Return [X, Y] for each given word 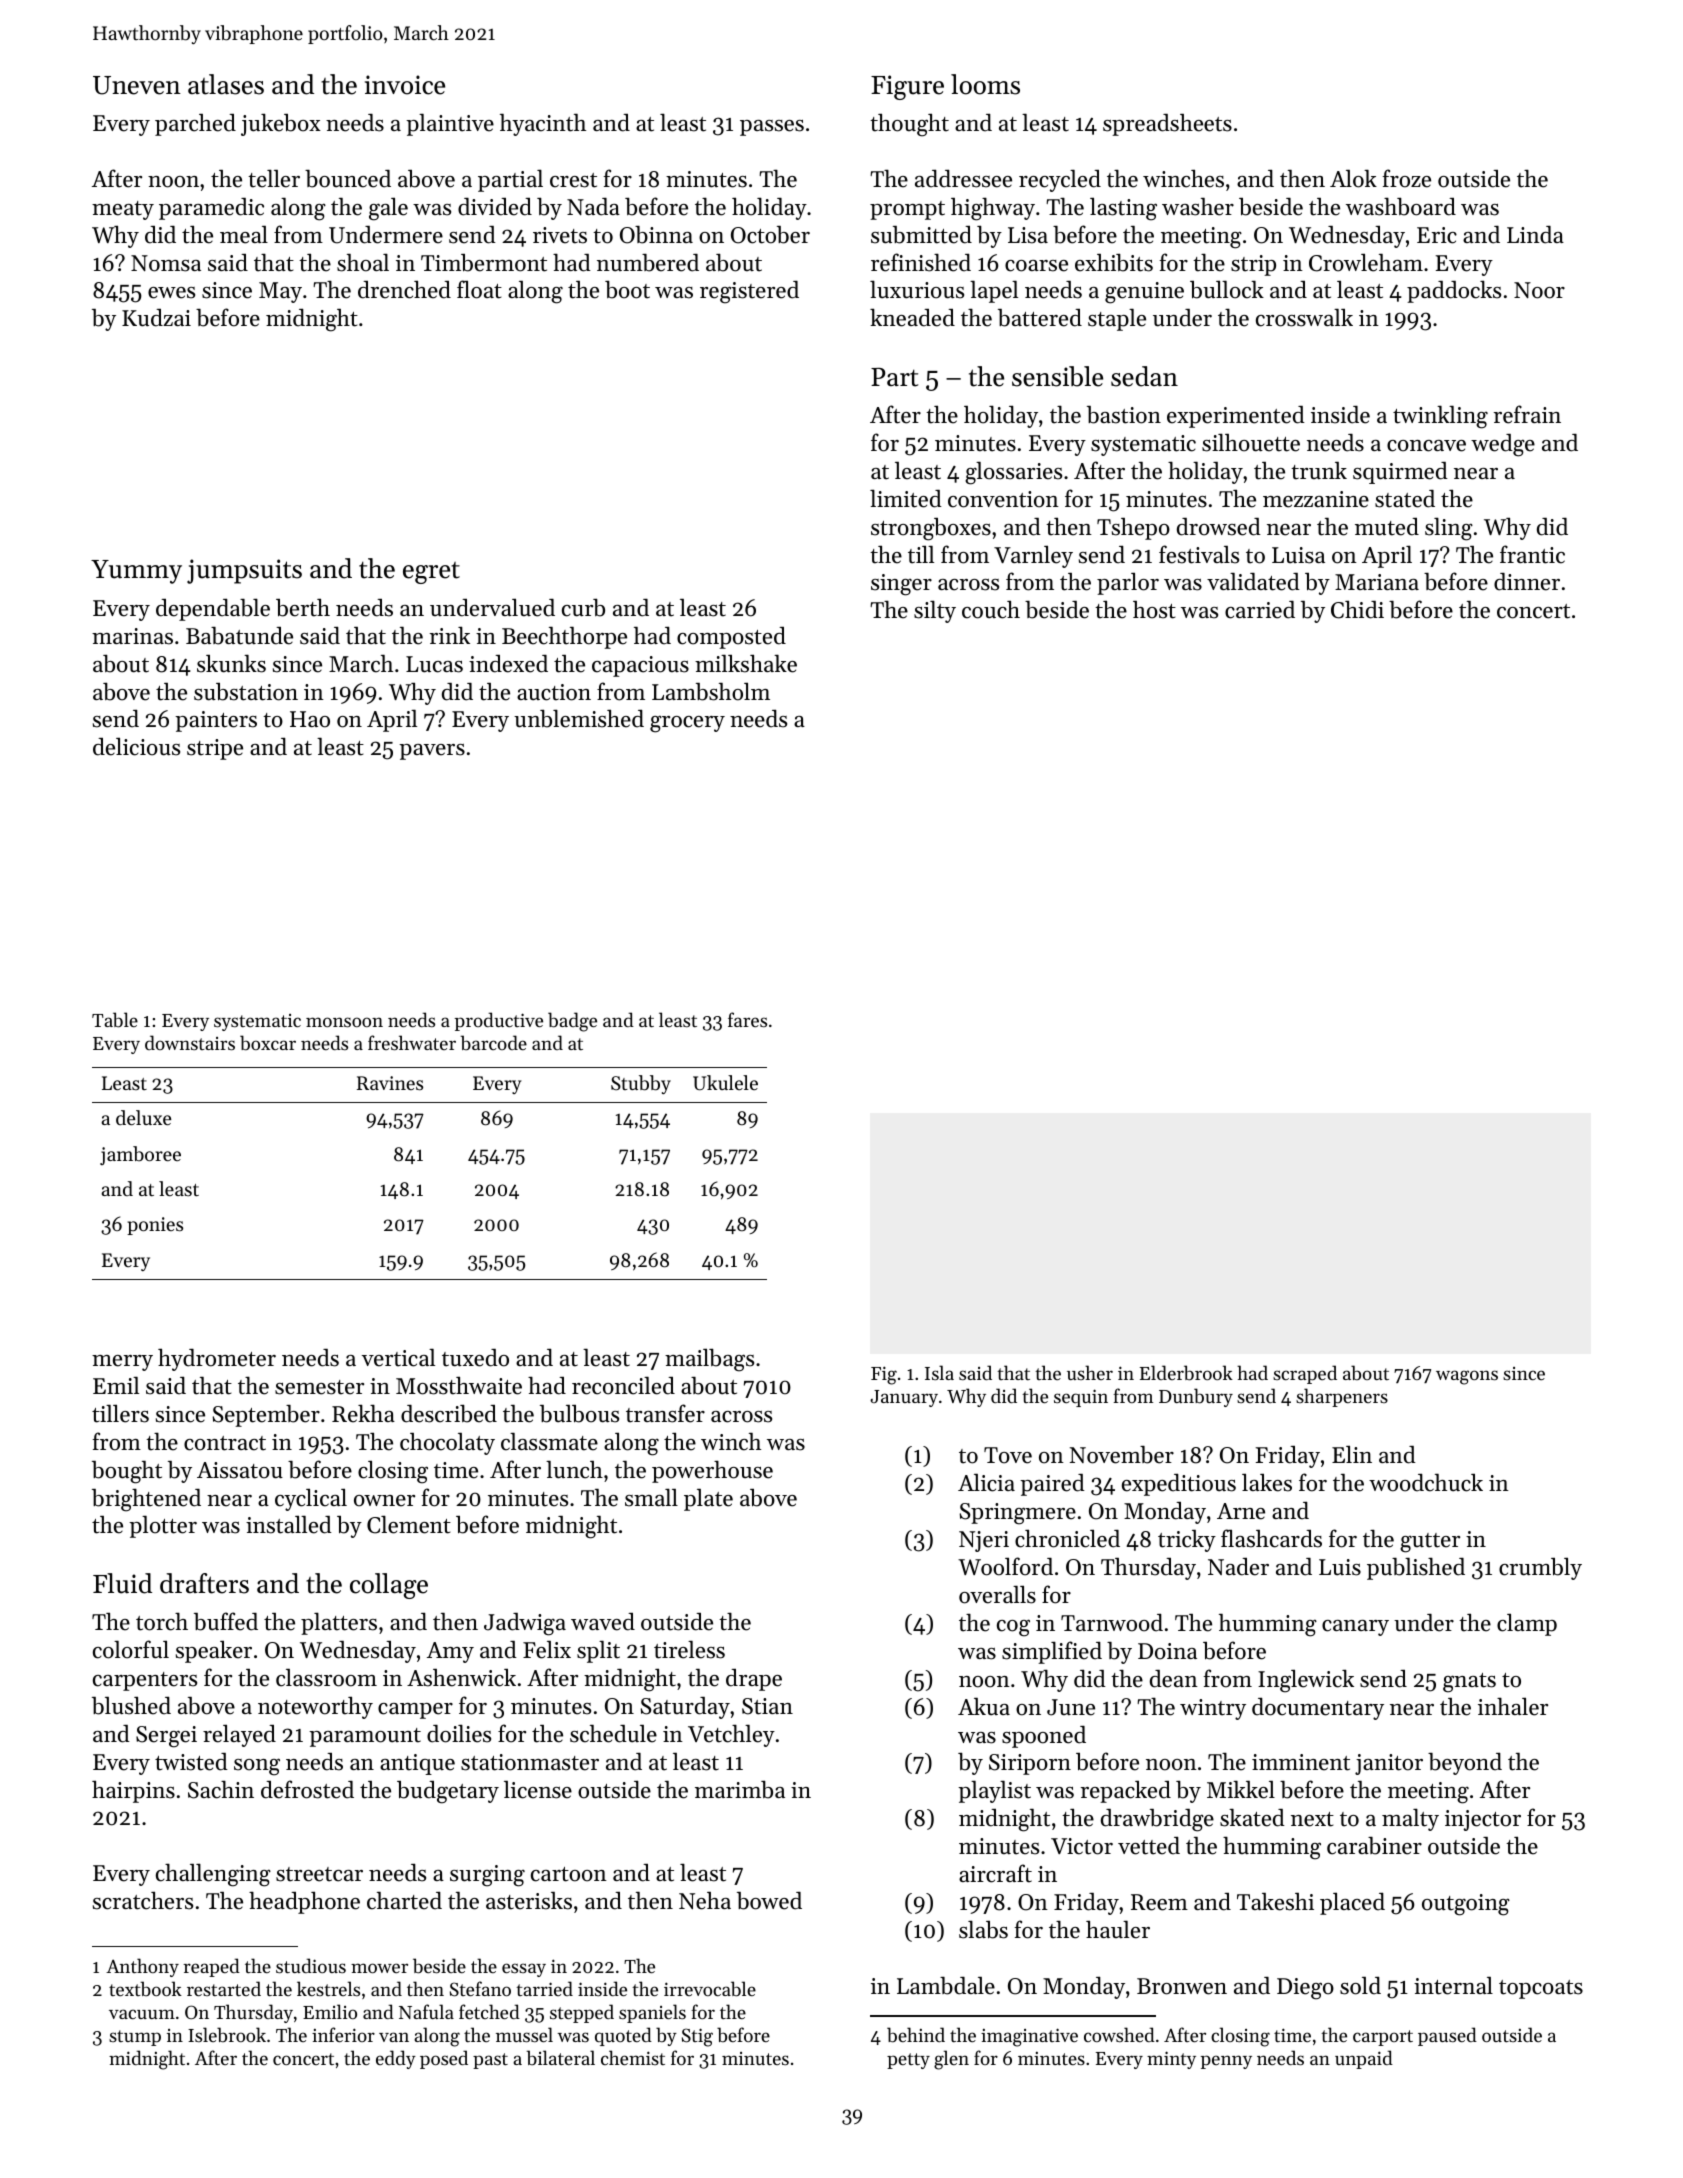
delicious [136, 747]
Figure [907, 87]
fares [747, 1019]
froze [1406, 178]
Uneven [137, 85]
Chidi [1357, 609]
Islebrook [227, 2034]
